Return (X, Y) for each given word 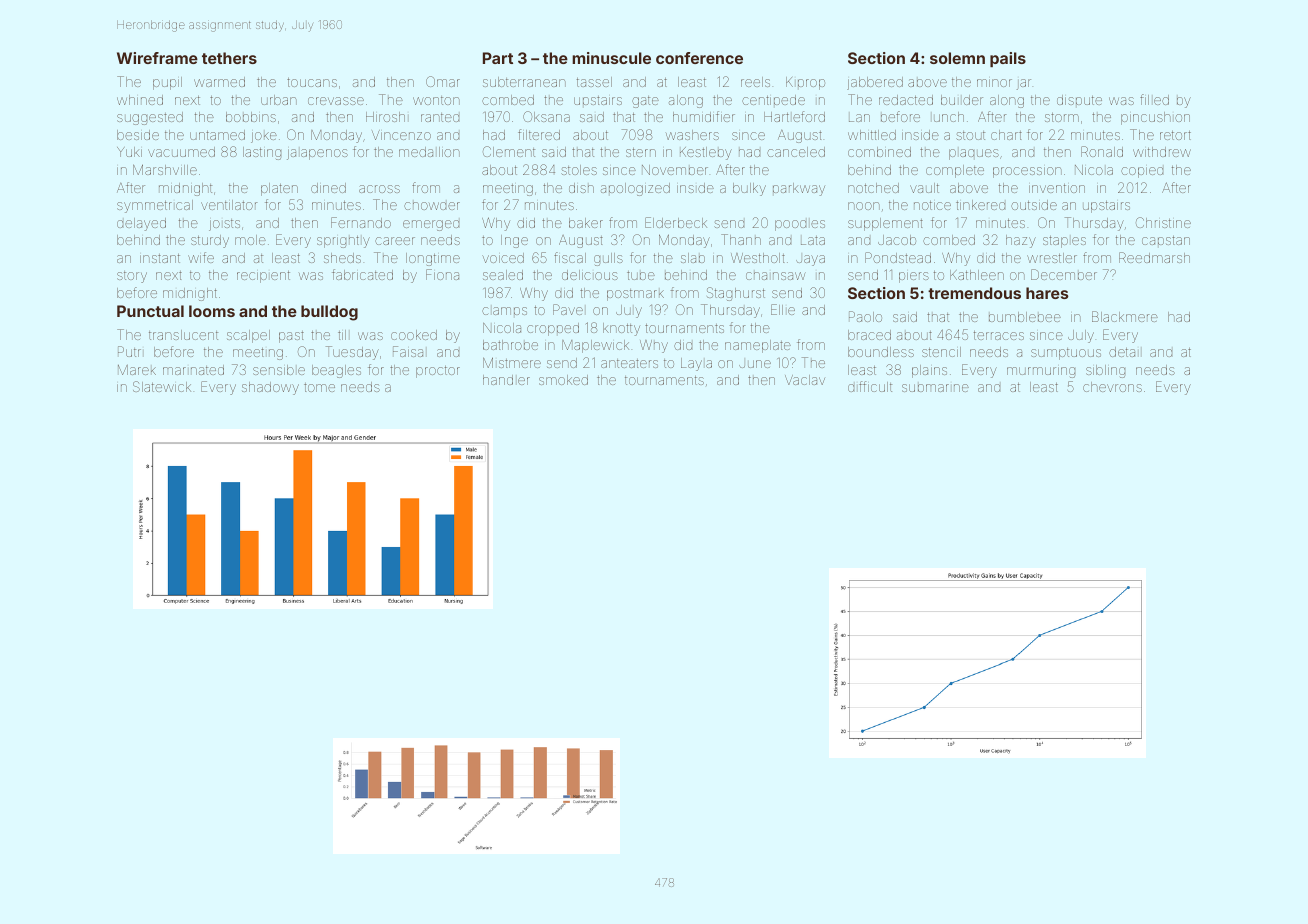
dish (581, 188)
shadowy (270, 388)
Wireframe (157, 58)
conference (699, 58)
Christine (1163, 222)
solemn (957, 58)
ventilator (229, 205)
